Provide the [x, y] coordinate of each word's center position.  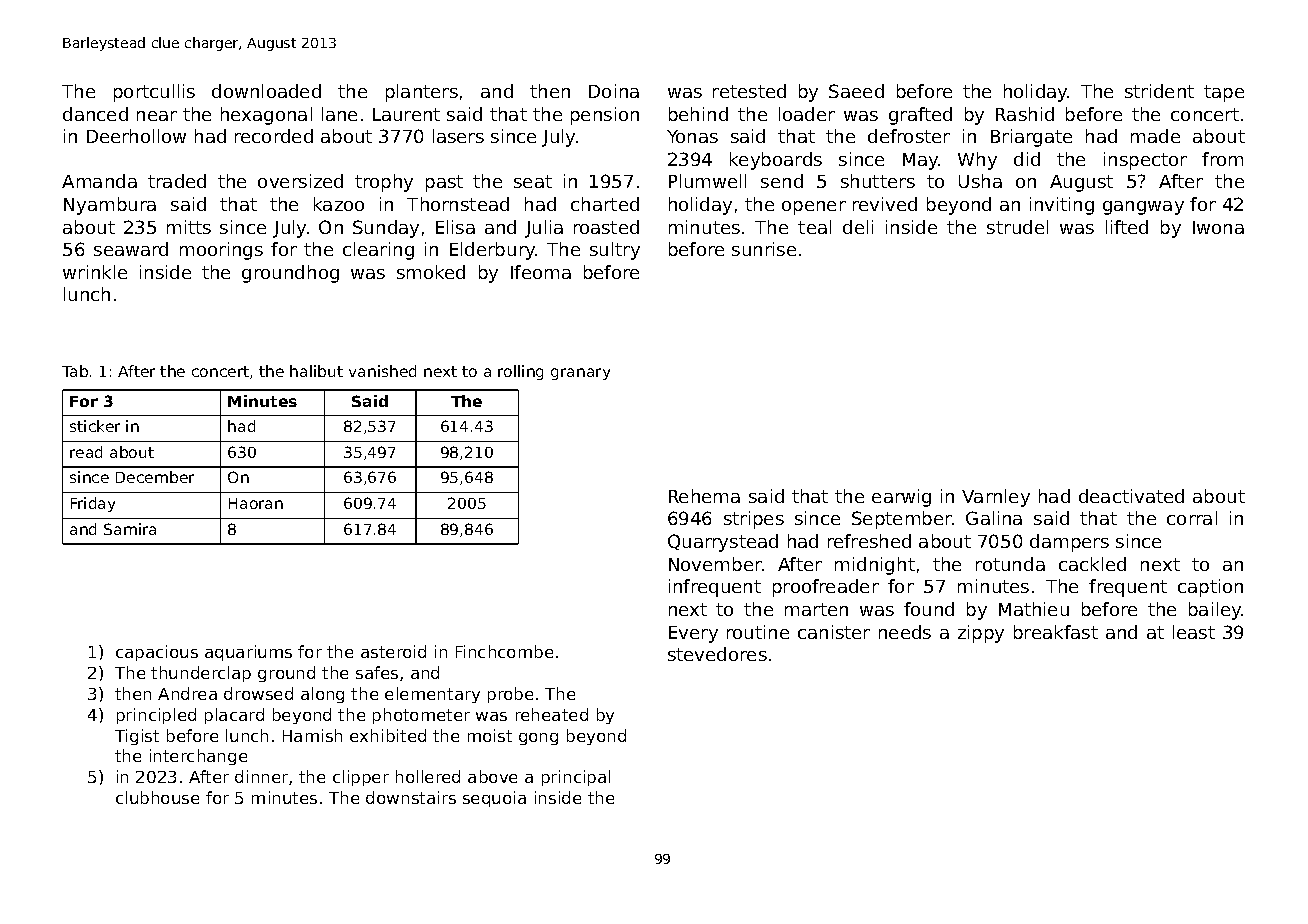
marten [816, 609]
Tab [75, 371]
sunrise [764, 249]
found [929, 609]
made [1155, 136]
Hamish [312, 735]
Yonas [692, 136]
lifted [1127, 227]
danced [95, 114]
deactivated [1131, 496]
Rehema [704, 496]
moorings [221, 251]
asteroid [393, 651]
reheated [552, 714]
